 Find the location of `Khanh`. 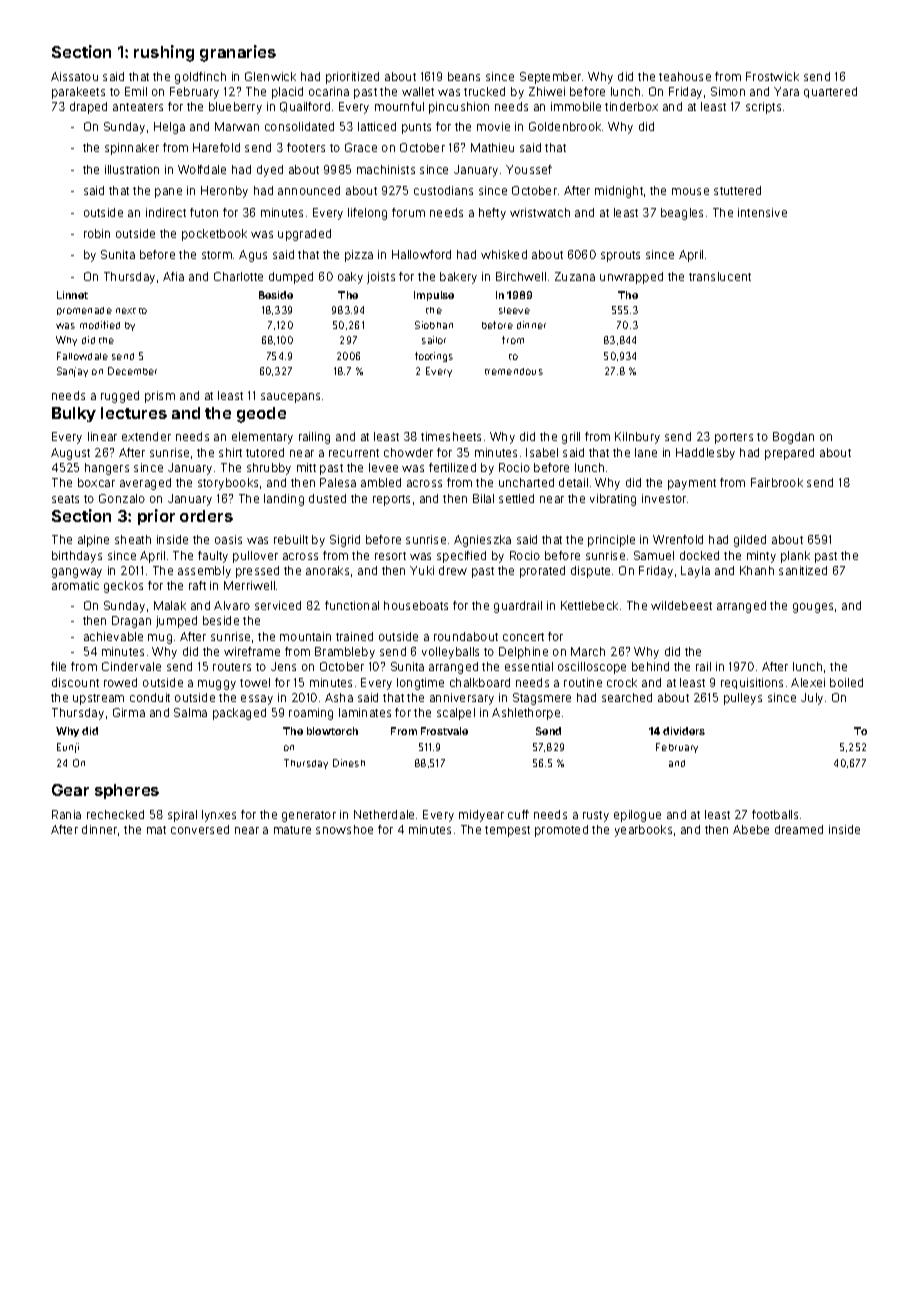

Khanh is located at coordinates (757, 570).
